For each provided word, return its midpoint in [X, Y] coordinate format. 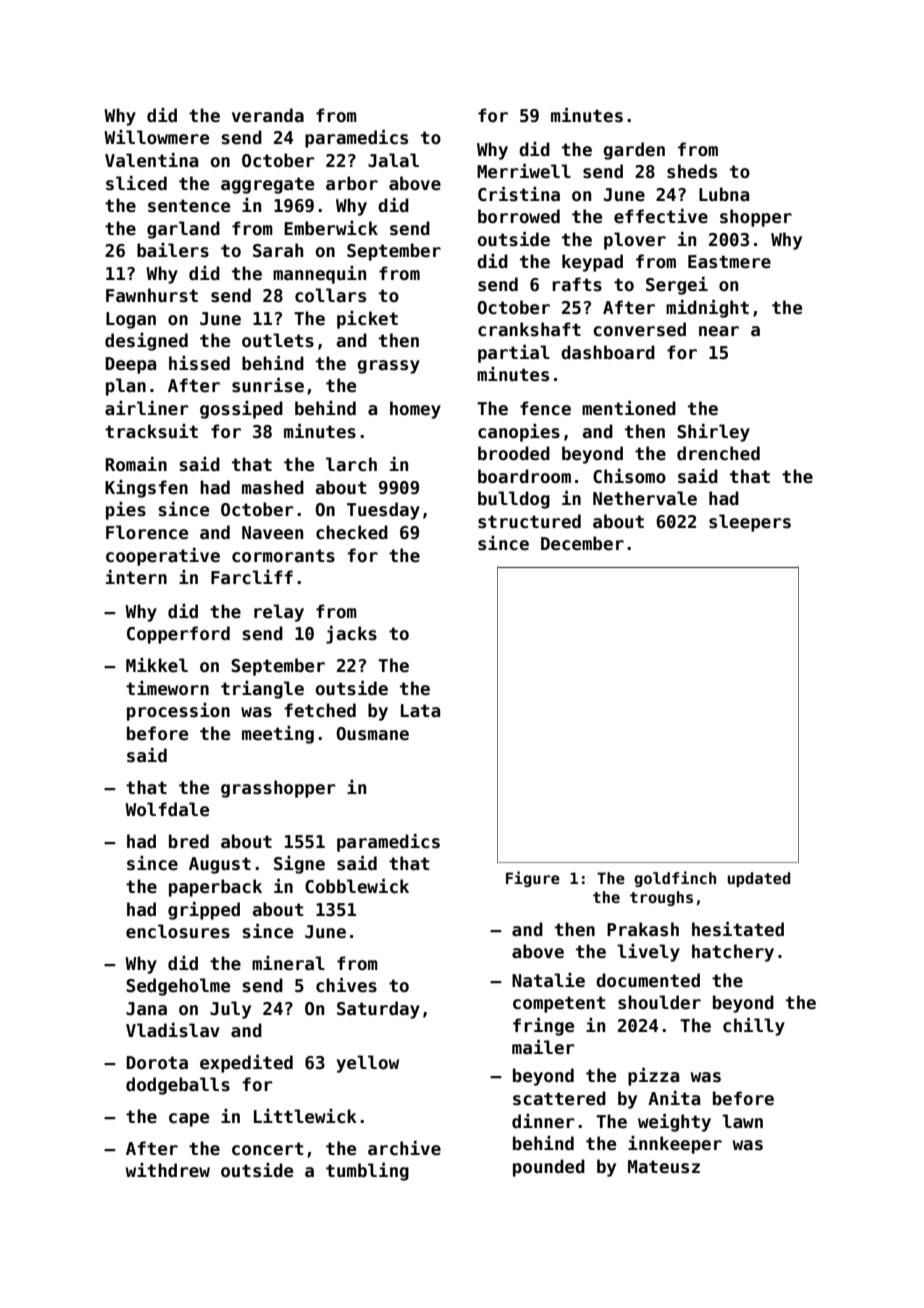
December [582, 543]
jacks [351, 635]
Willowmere [156, 137]
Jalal [393, 160]
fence [545, 408]
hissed [199, 363]
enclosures [178, 931]
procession [178, 712]
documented [648, 980]
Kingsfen [146, 489]
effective [661, 216]
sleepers [750, 523]
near [719, 331]
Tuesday [383, 511]
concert [268, 1149]
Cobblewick [357, 886]
